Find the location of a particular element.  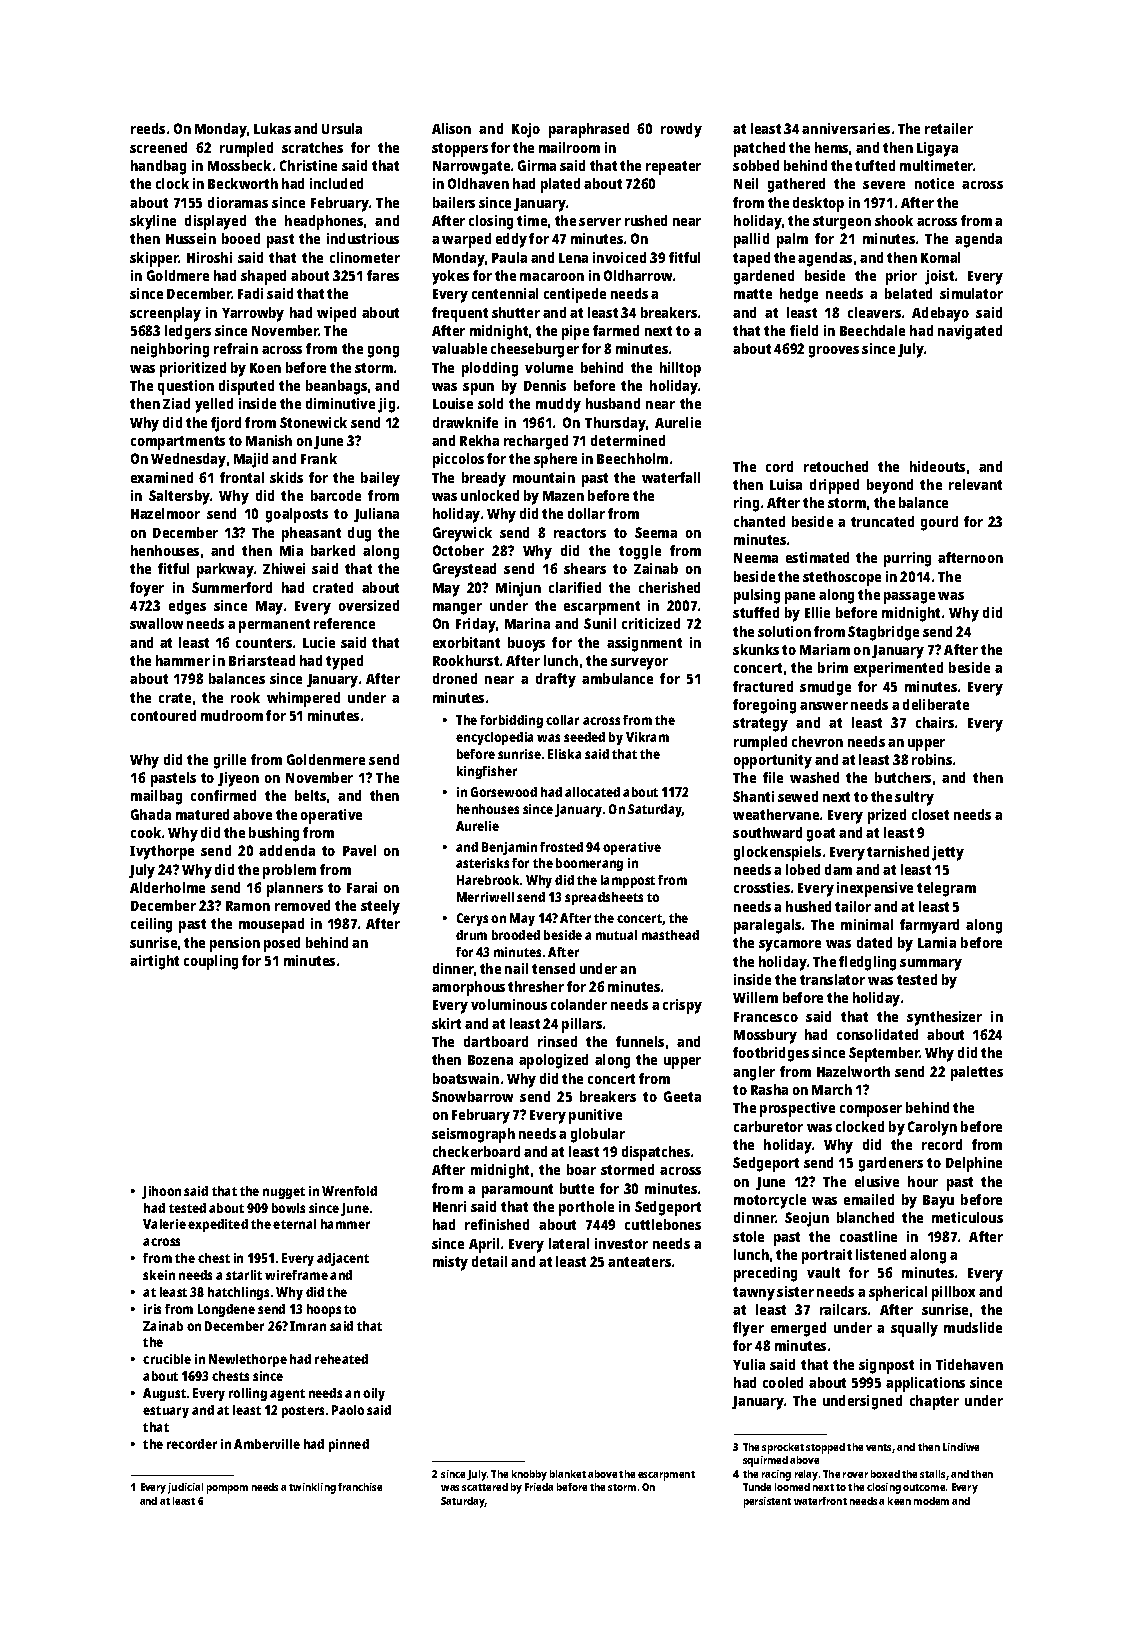

waterfall is located at coordinates (671, 477).
